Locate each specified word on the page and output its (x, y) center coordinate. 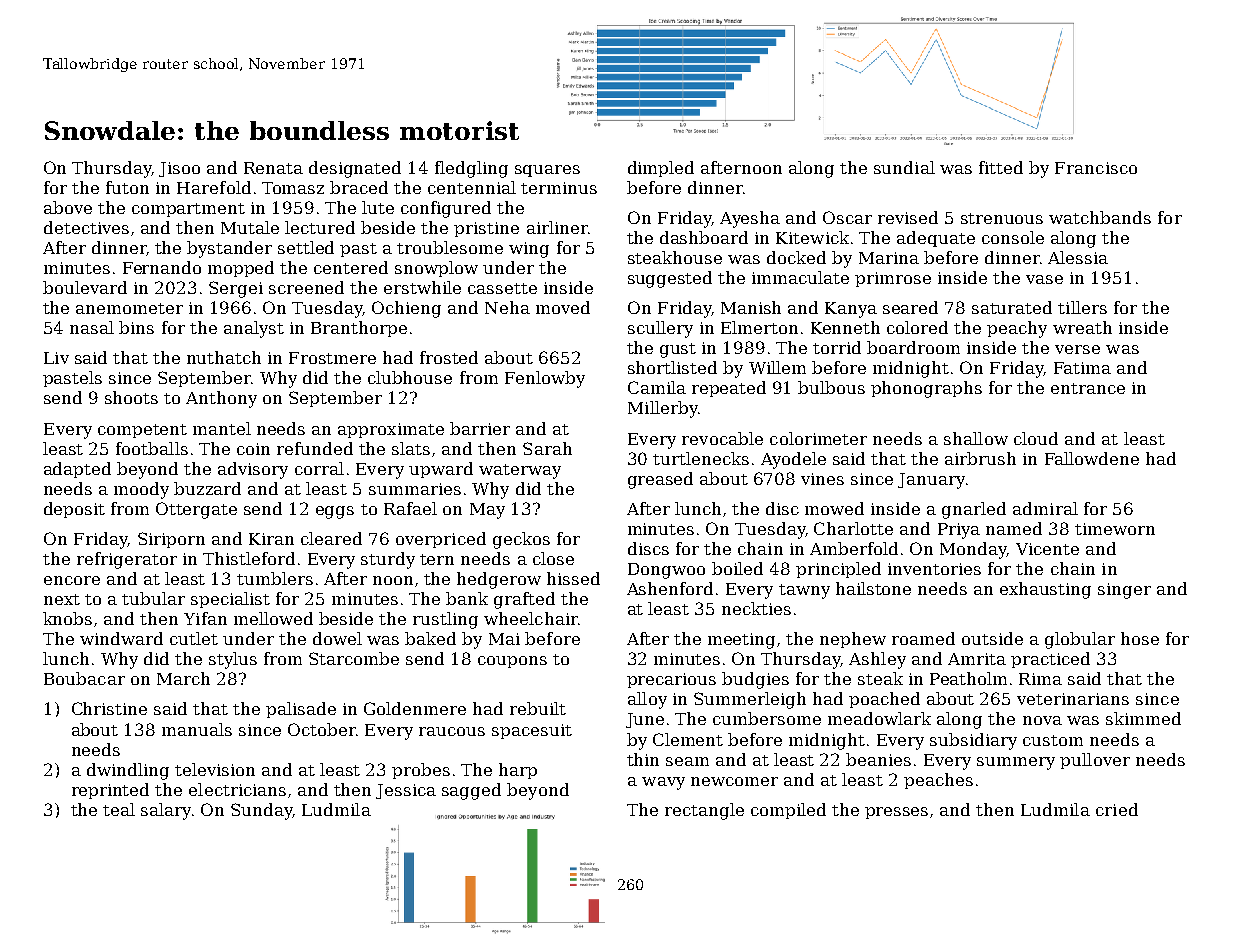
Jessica (406, 791)
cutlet (194, 638)
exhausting (1045, 590)
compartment (188, 210)
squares (547, 171)
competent (142, 431)
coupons (512, 662)
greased (660, 480)
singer (1124, 591)
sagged (471, 791)
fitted (1001, 167)
